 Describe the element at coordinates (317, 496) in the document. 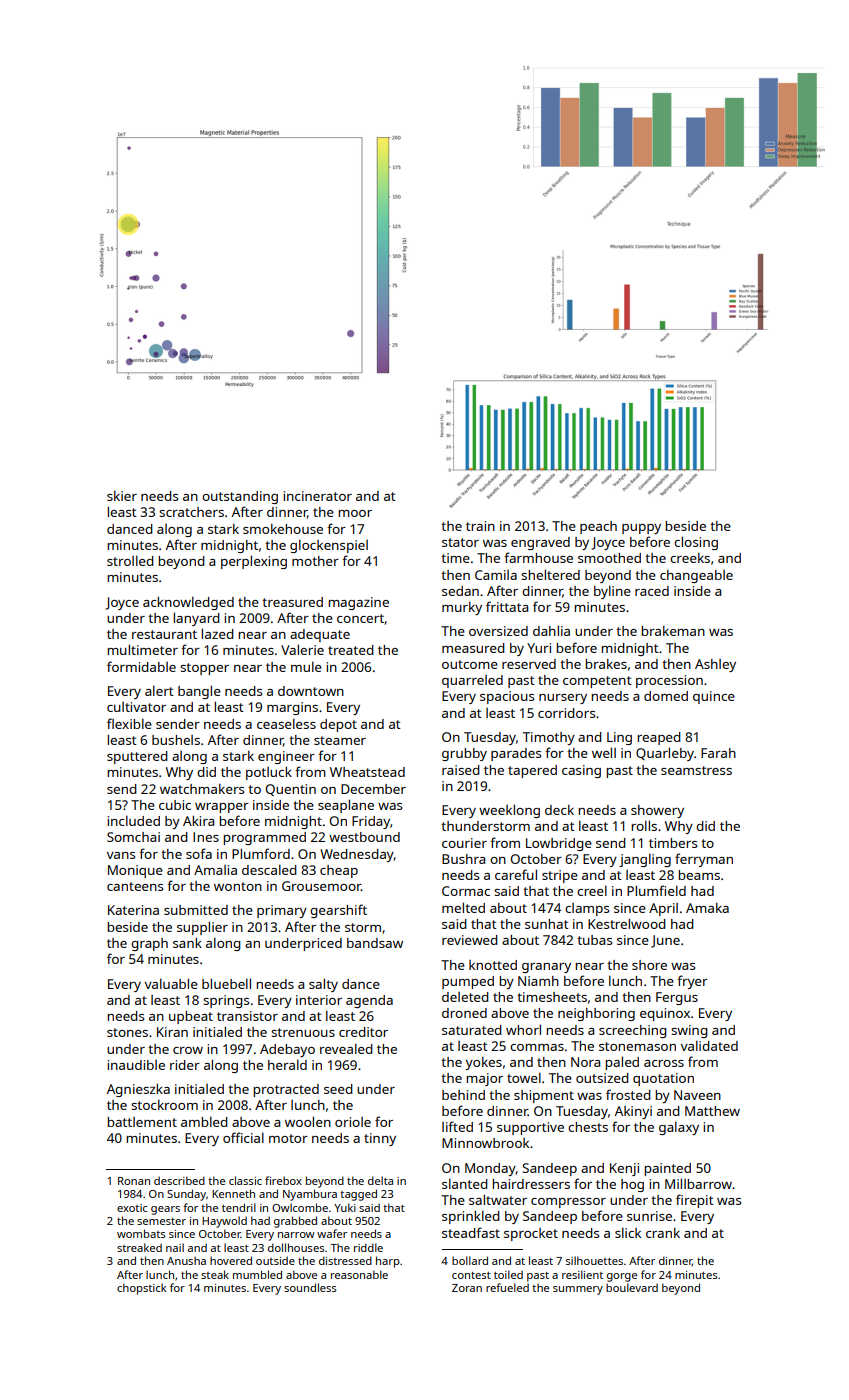

I see `incinerator` at that location.
